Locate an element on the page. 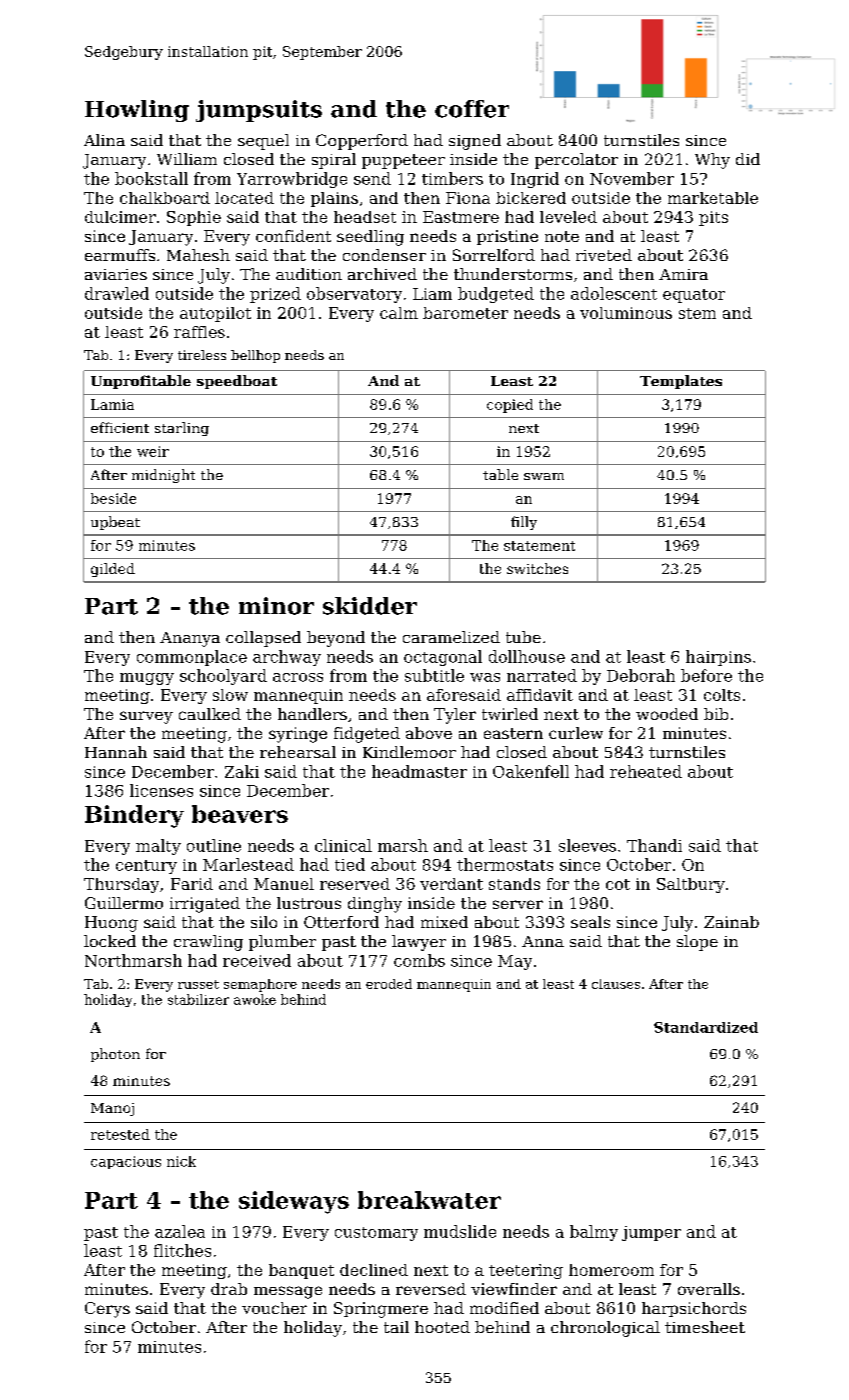  combs is located at coordinates (419, 960).
